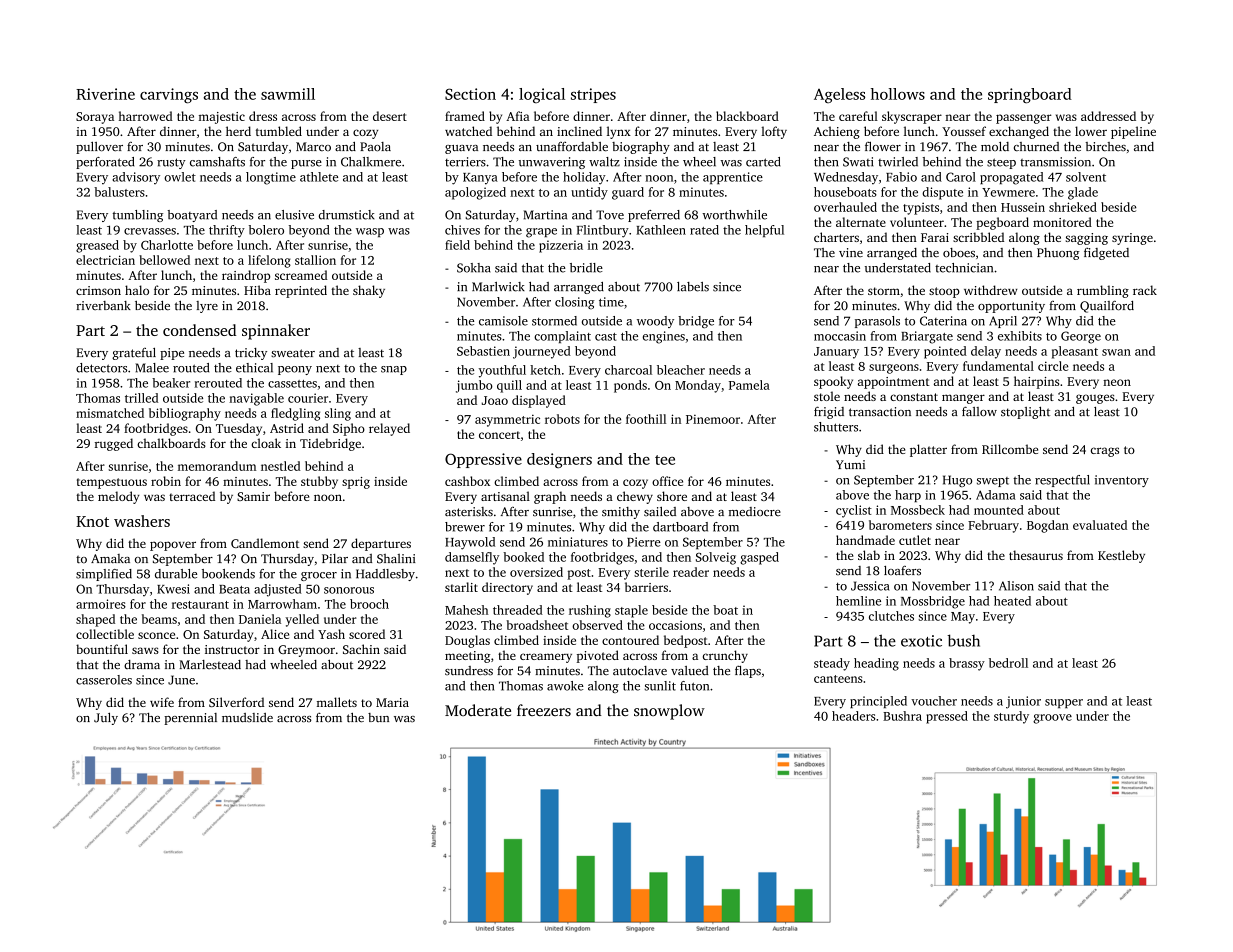  Describe the element at coordinates (749, 385) in the screenshot. I see `Pamela` at that location.
